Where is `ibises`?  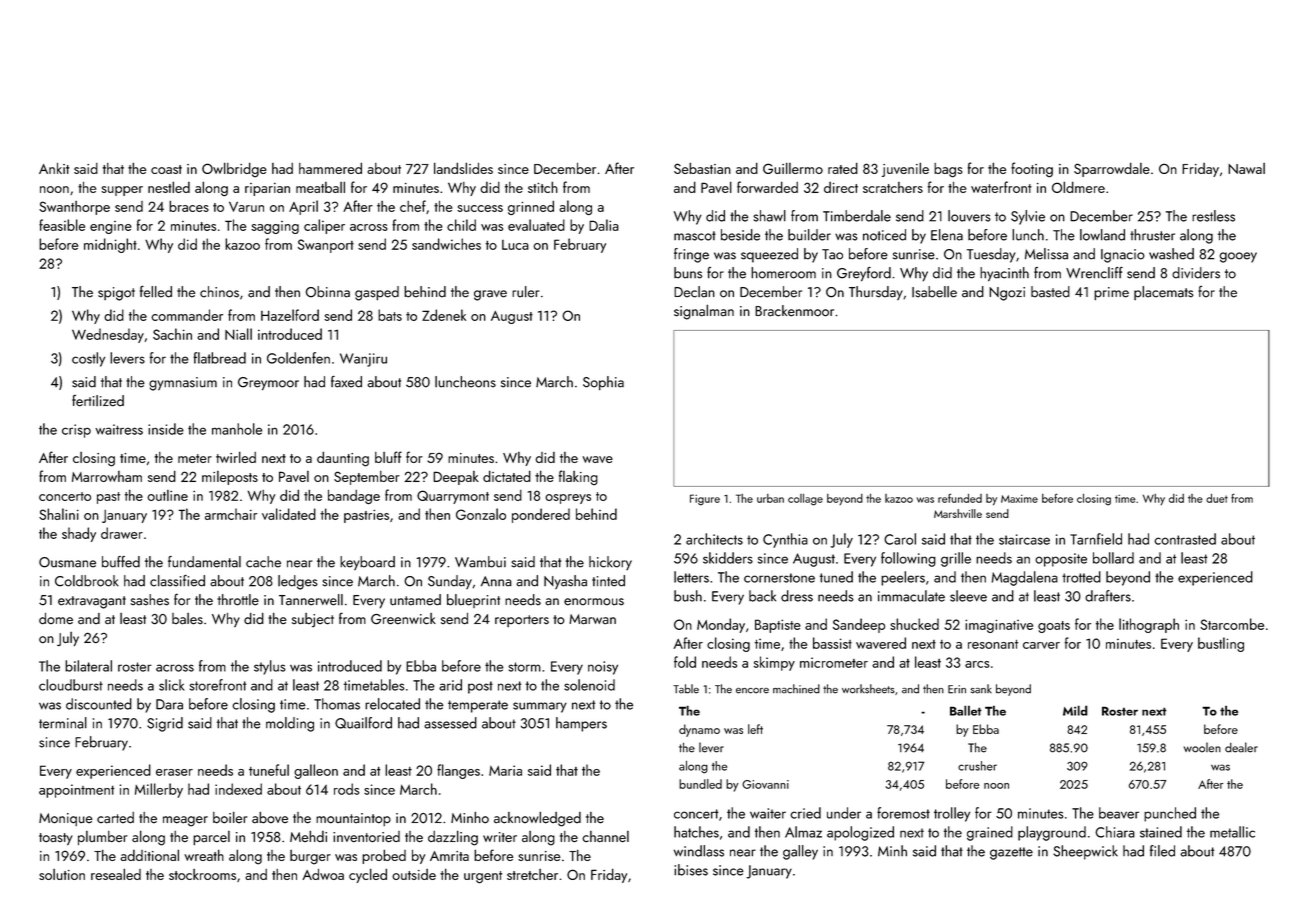
ibises is located at coordinates (691, 870).
